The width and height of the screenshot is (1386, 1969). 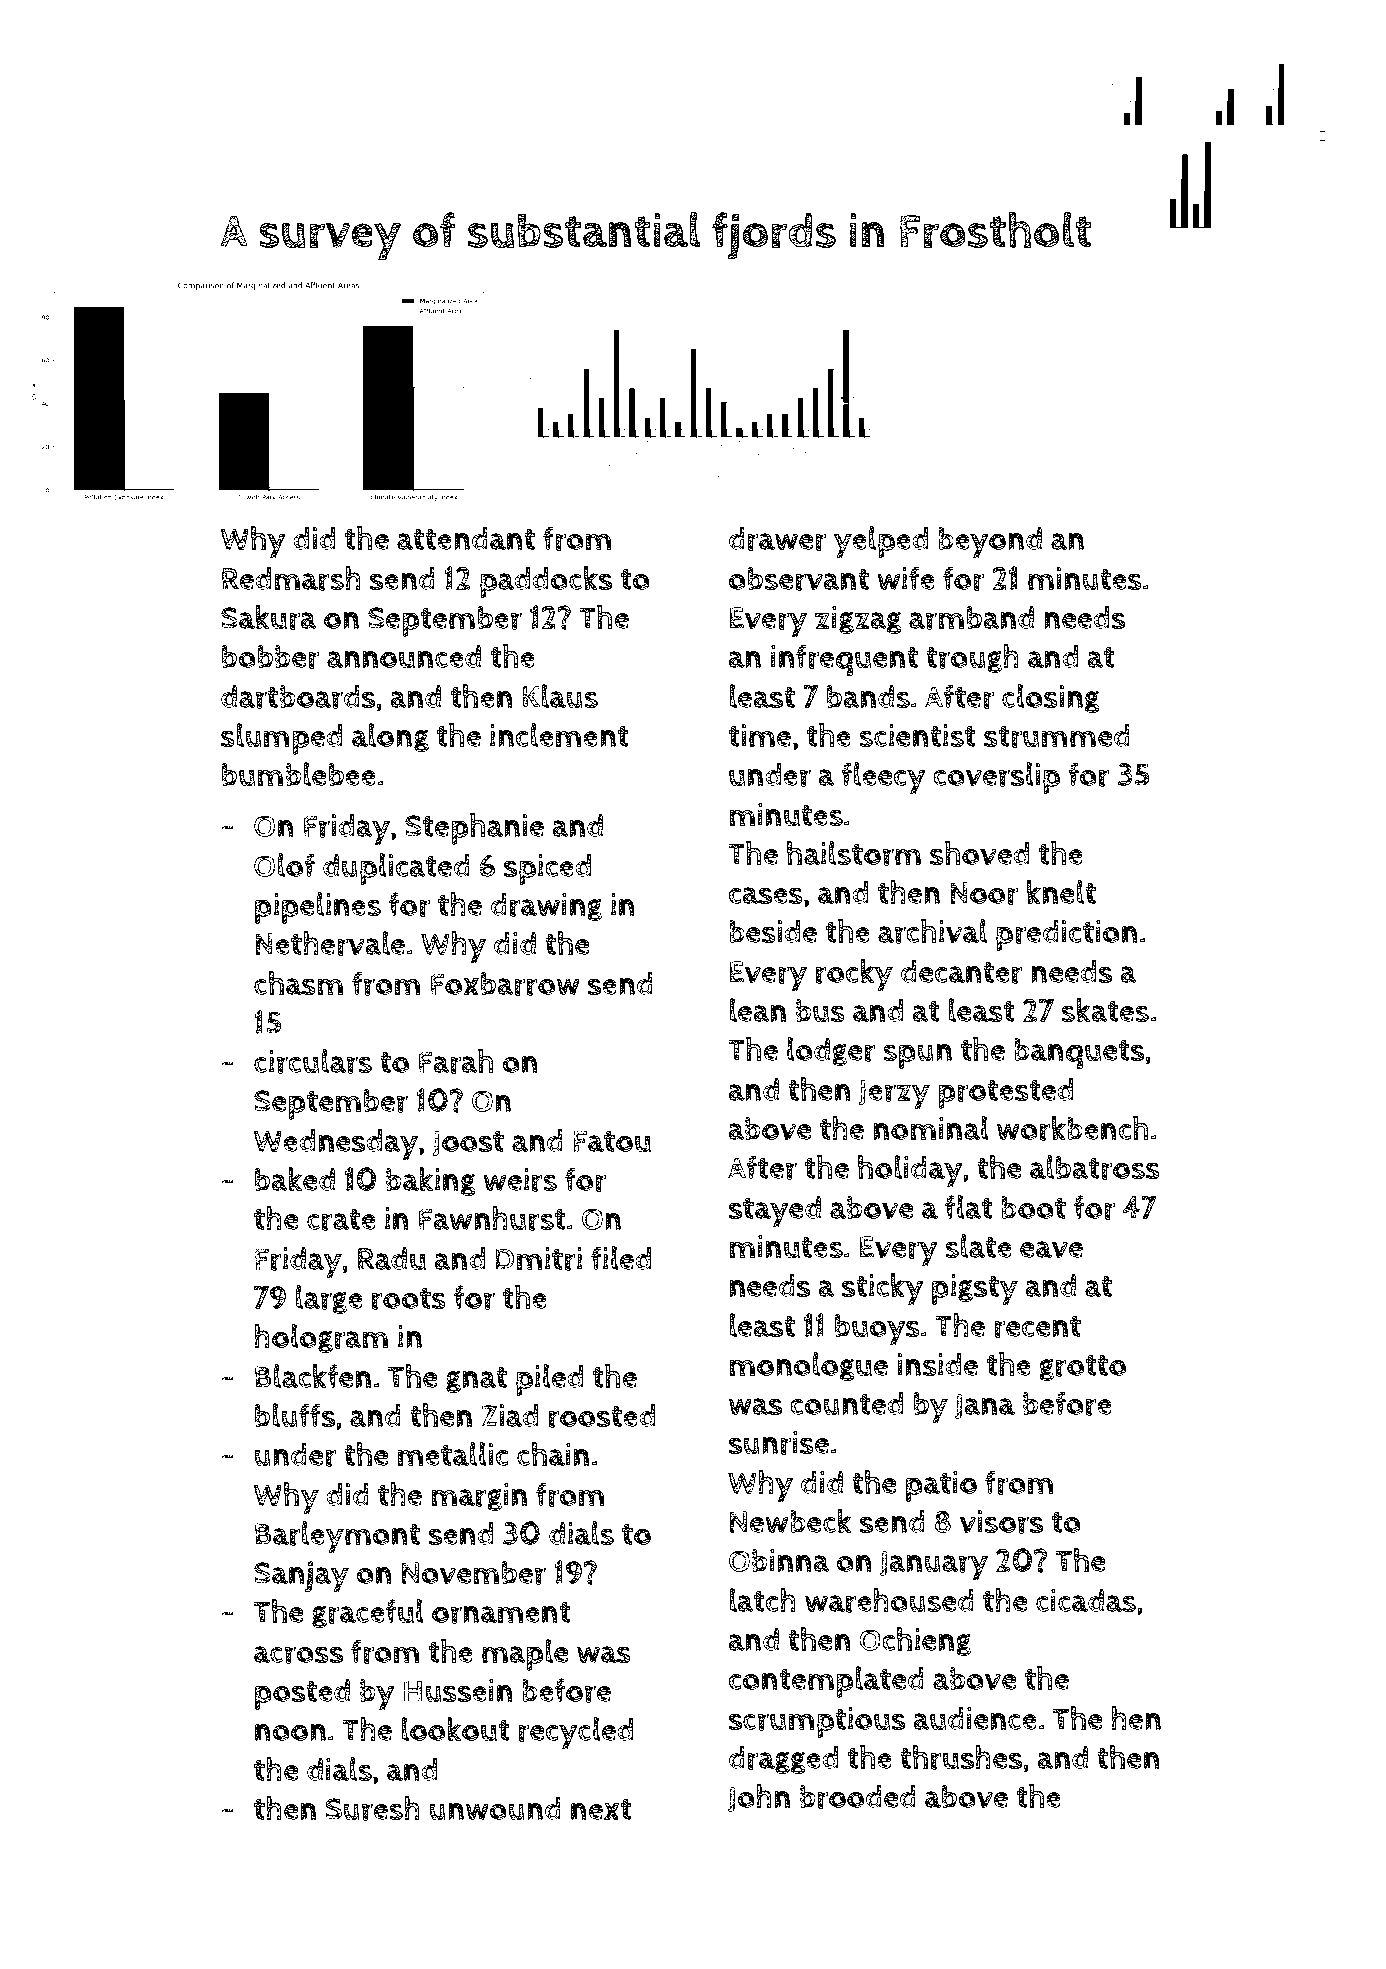 What do you see at coordinates (1095, 1167) in the screenshot?
I see `albatross` at bounding box center [1095, 1167].
